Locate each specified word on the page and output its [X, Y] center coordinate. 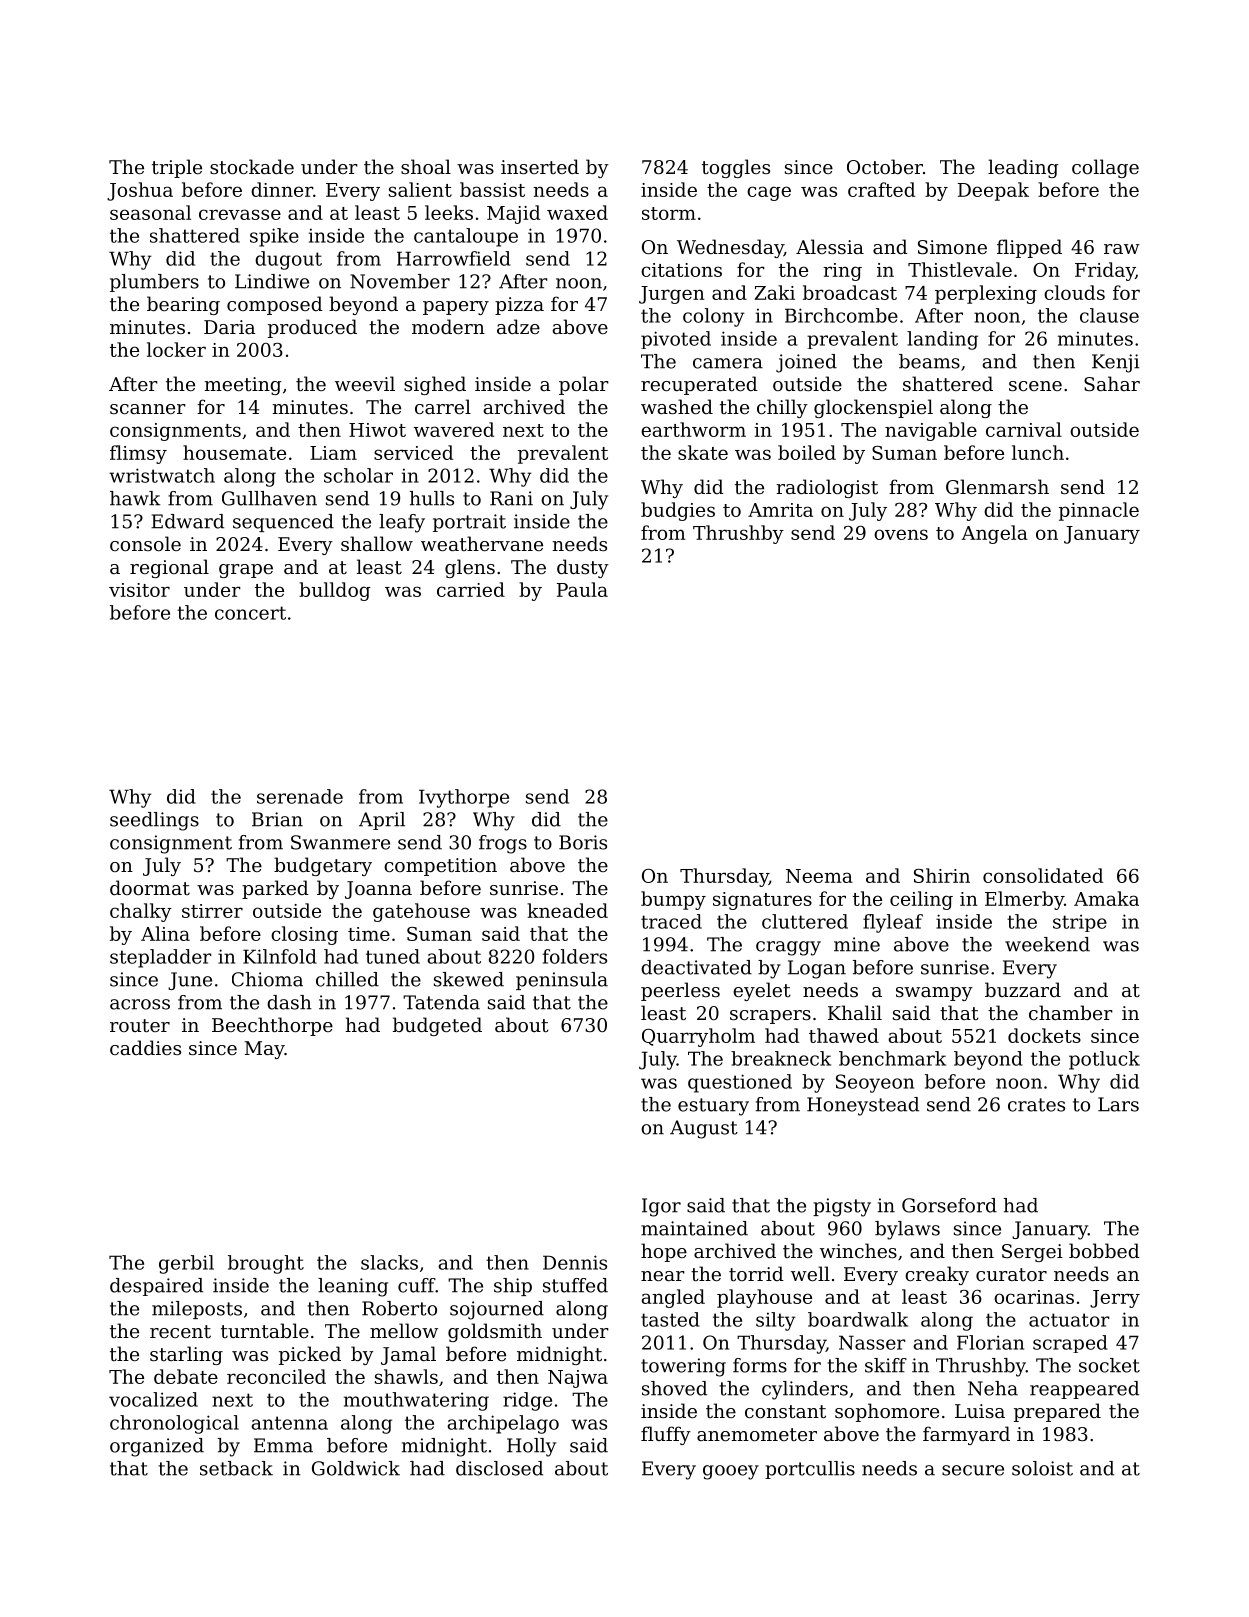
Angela [994, 534]
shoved [674, 1388]
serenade [300, 796]
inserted [540, 166]
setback [236, 1468]
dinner [282, 189]
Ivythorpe [464, 798]
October [885, 166]
